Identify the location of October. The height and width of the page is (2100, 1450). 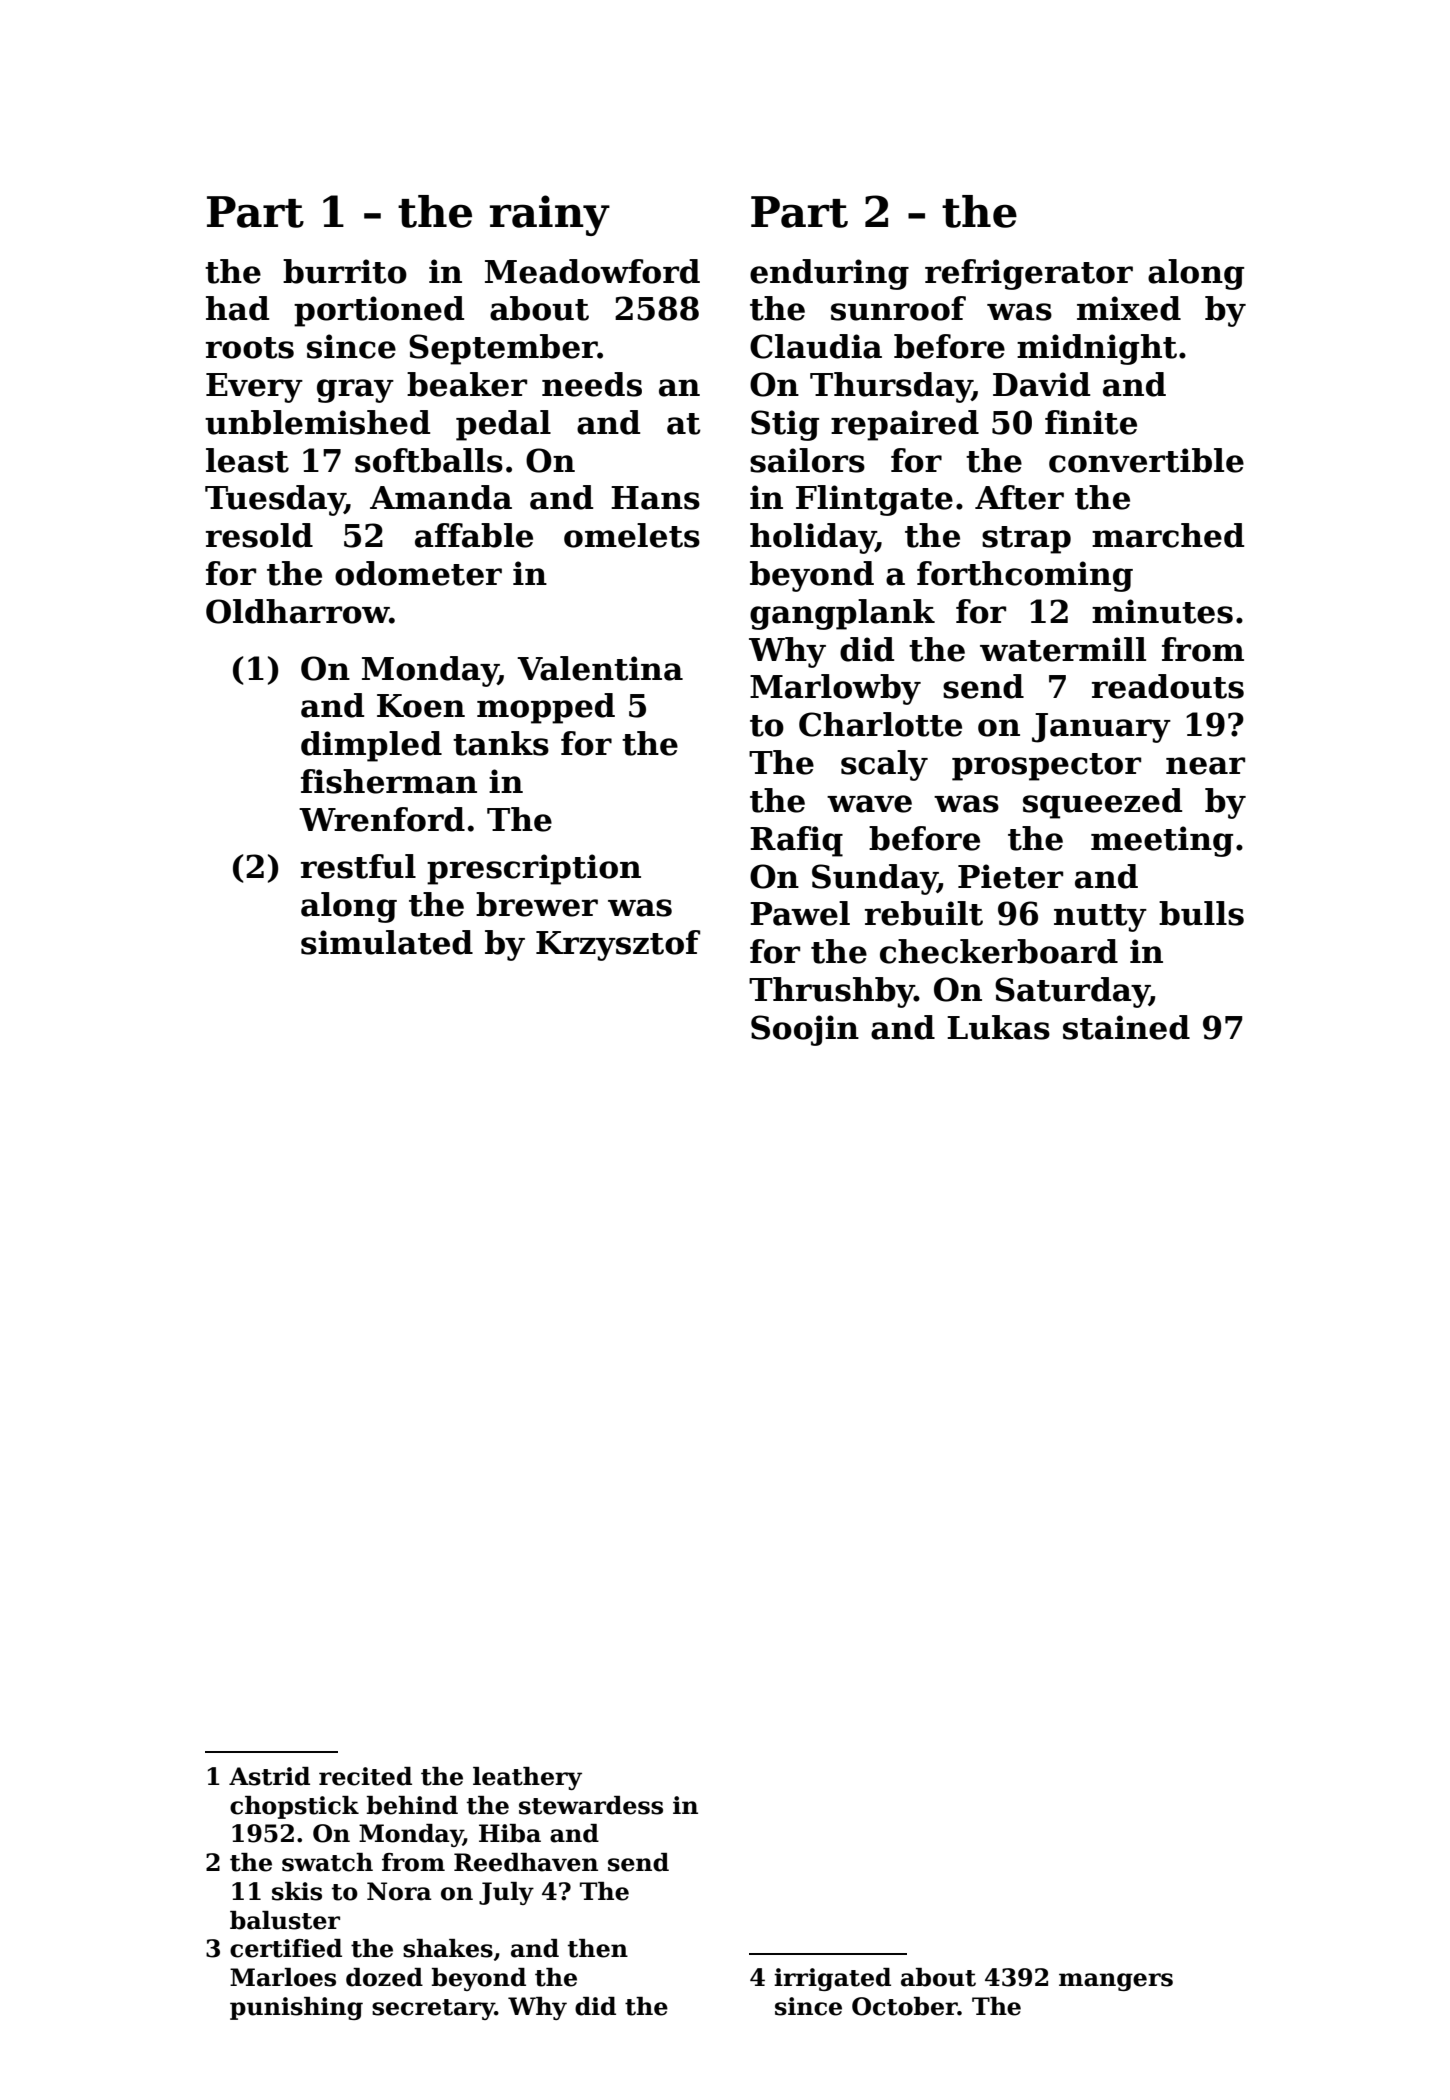
(905, 2006).
